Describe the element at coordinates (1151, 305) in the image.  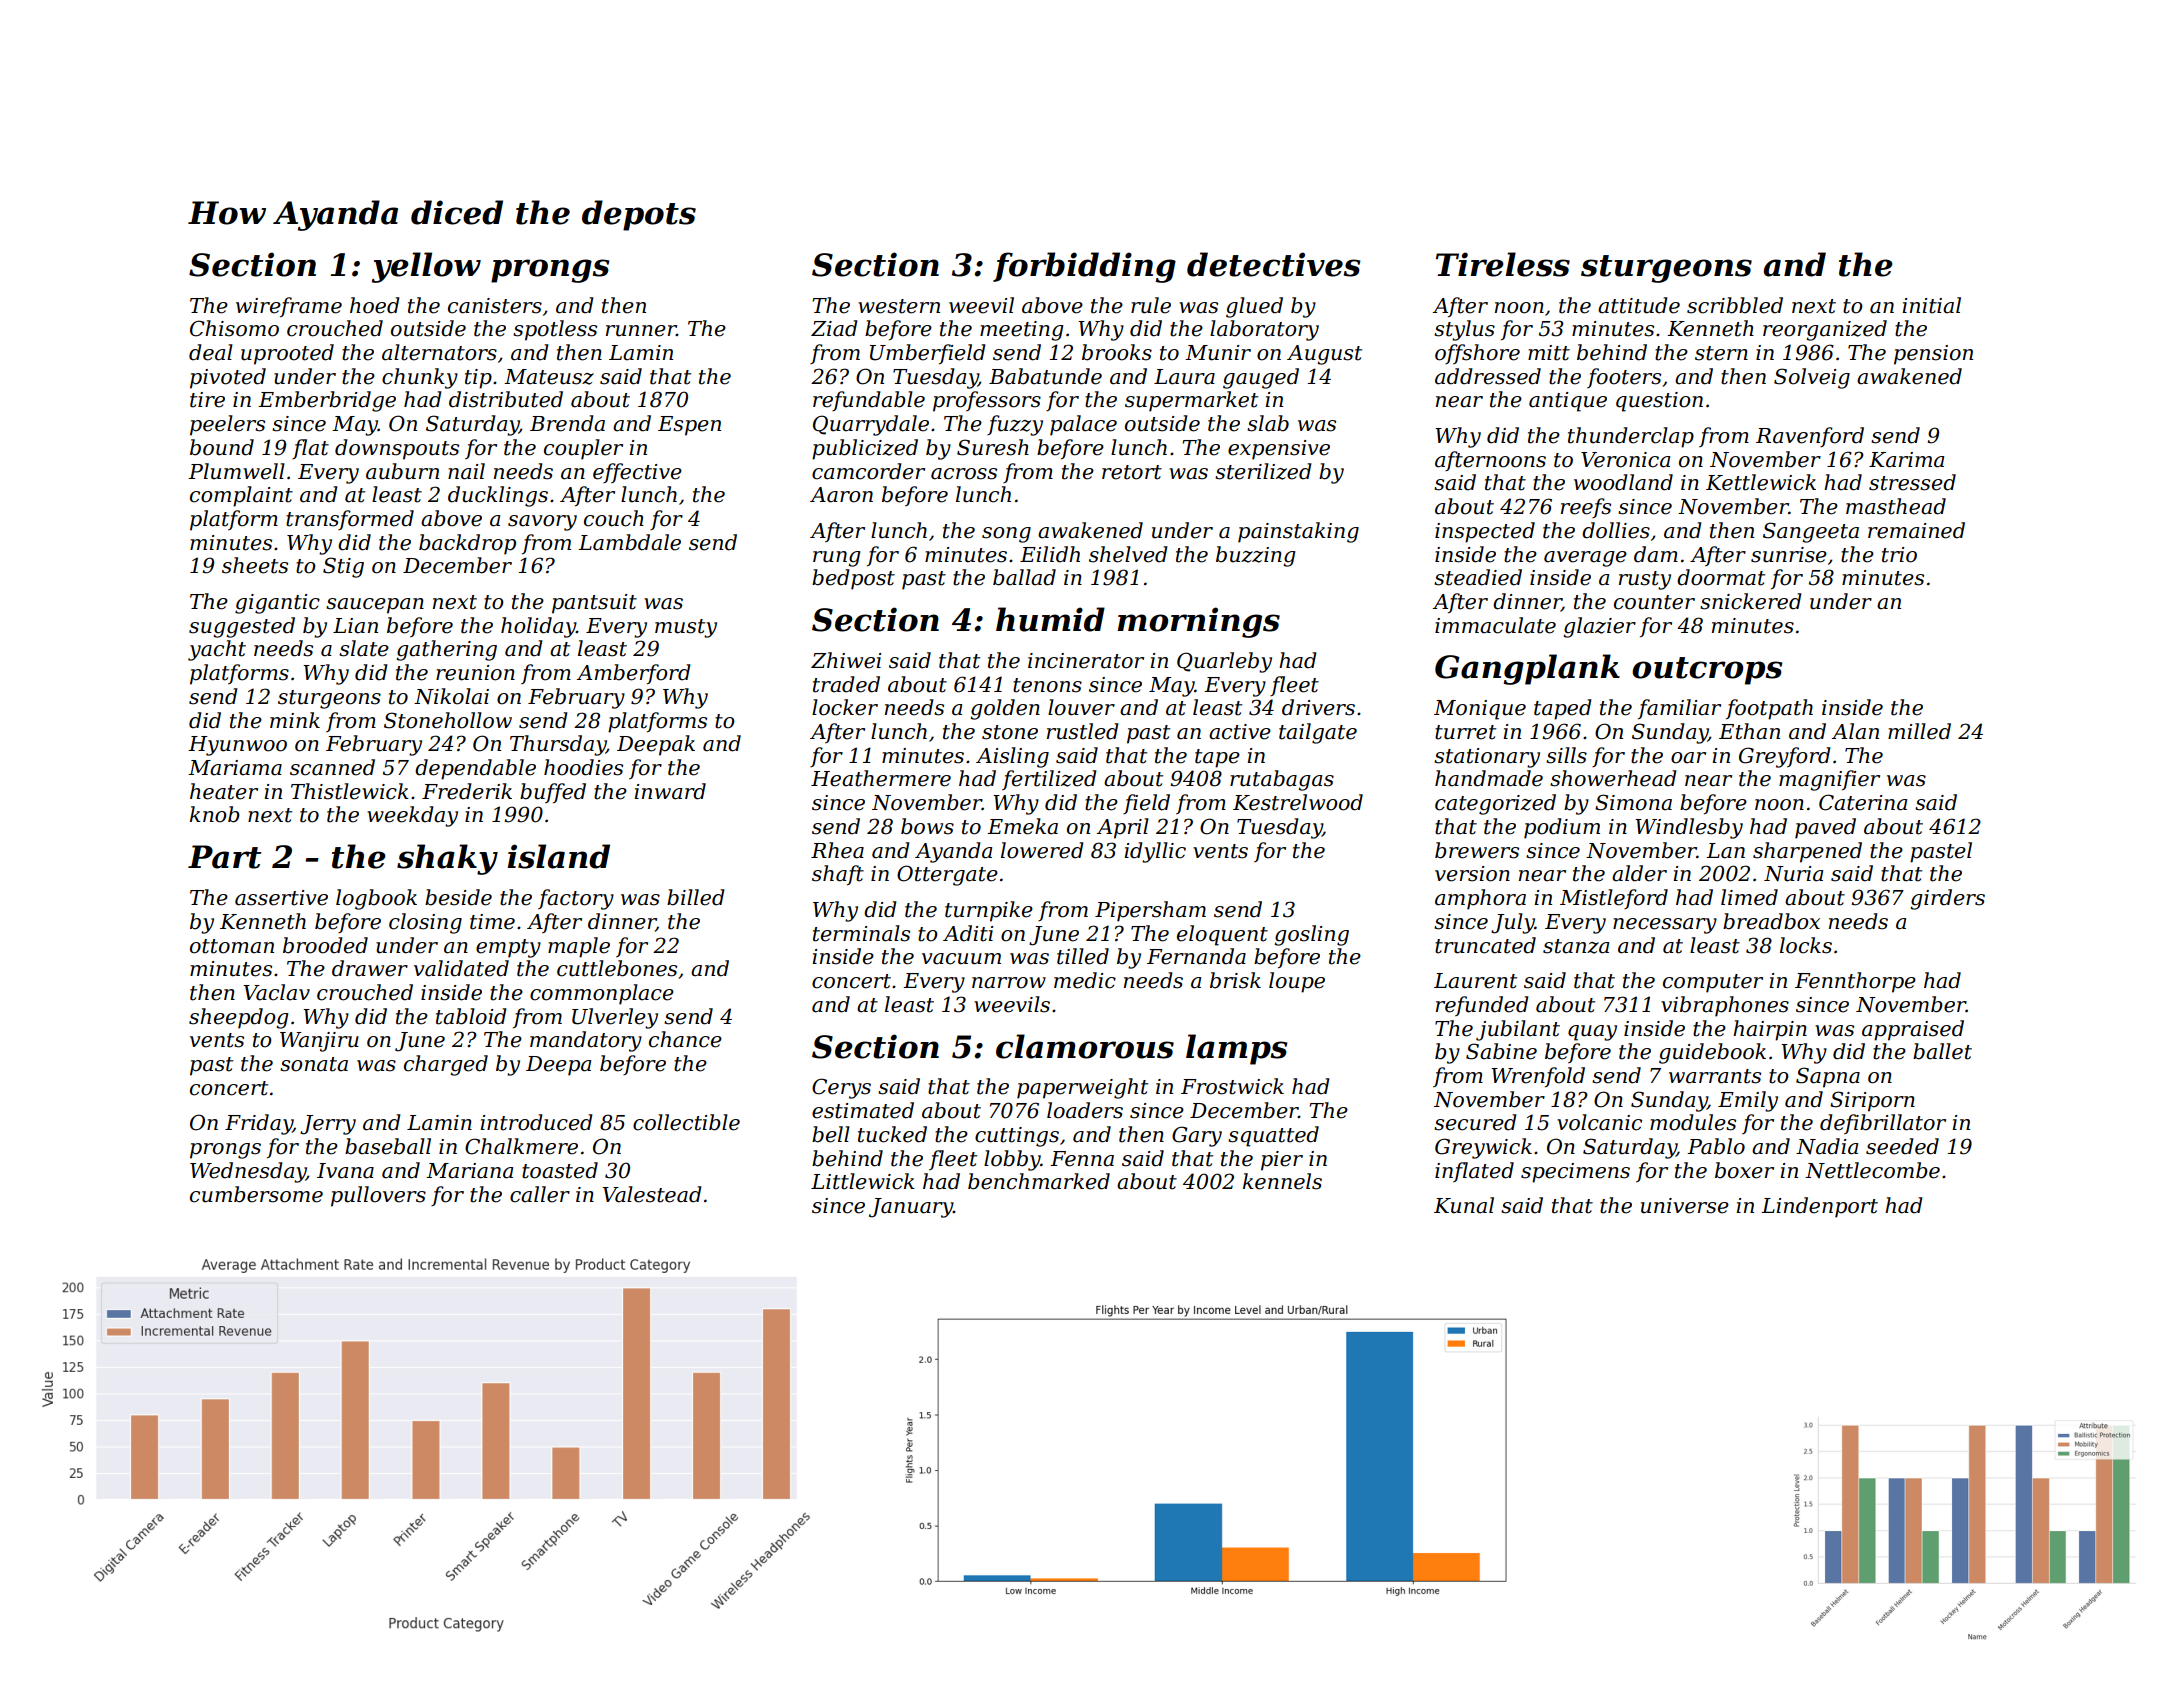
I see `rule` at that location.
